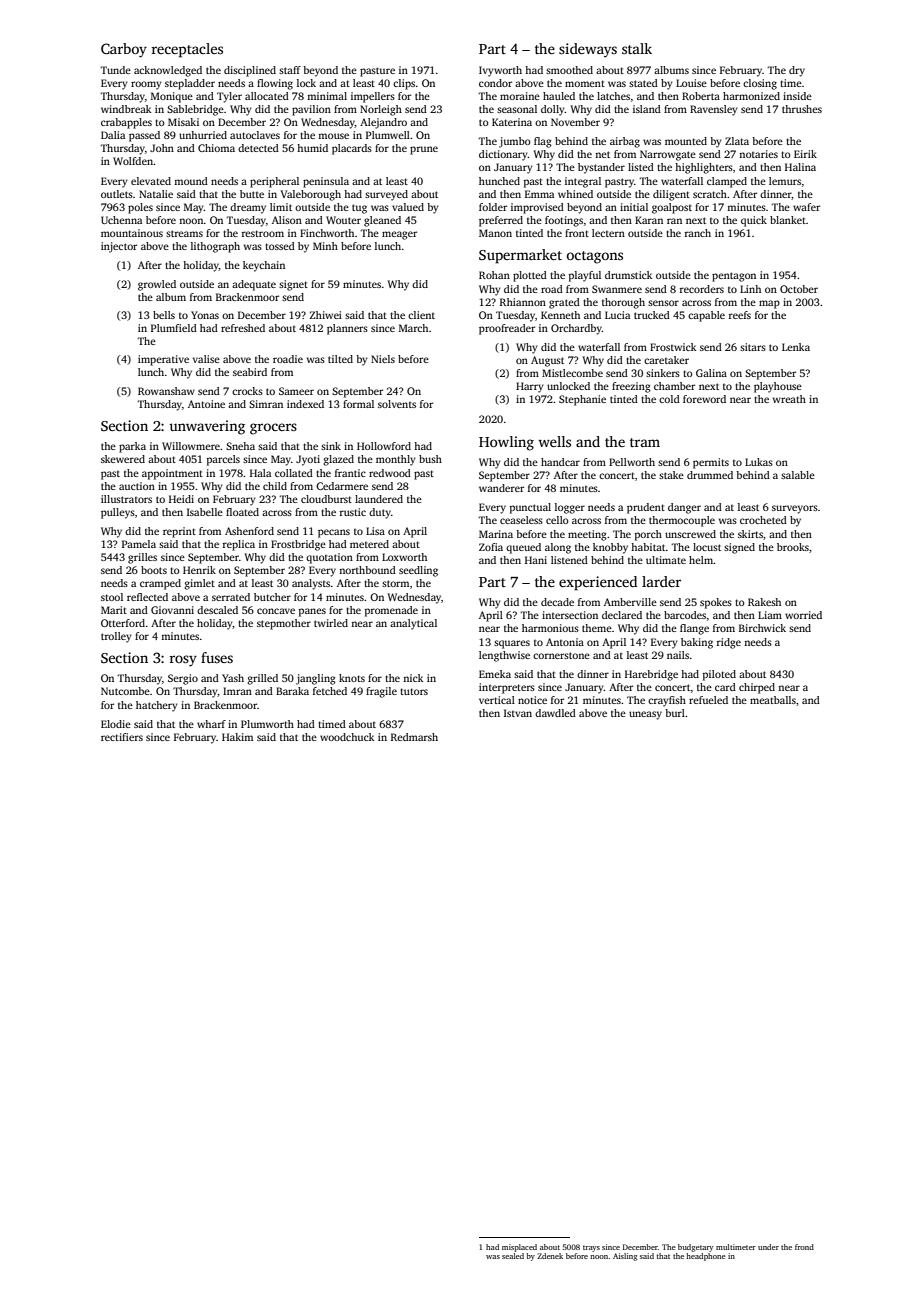  Describe the element at coordinates (532, 700) in the screenshot. I see `notice` at that location.
